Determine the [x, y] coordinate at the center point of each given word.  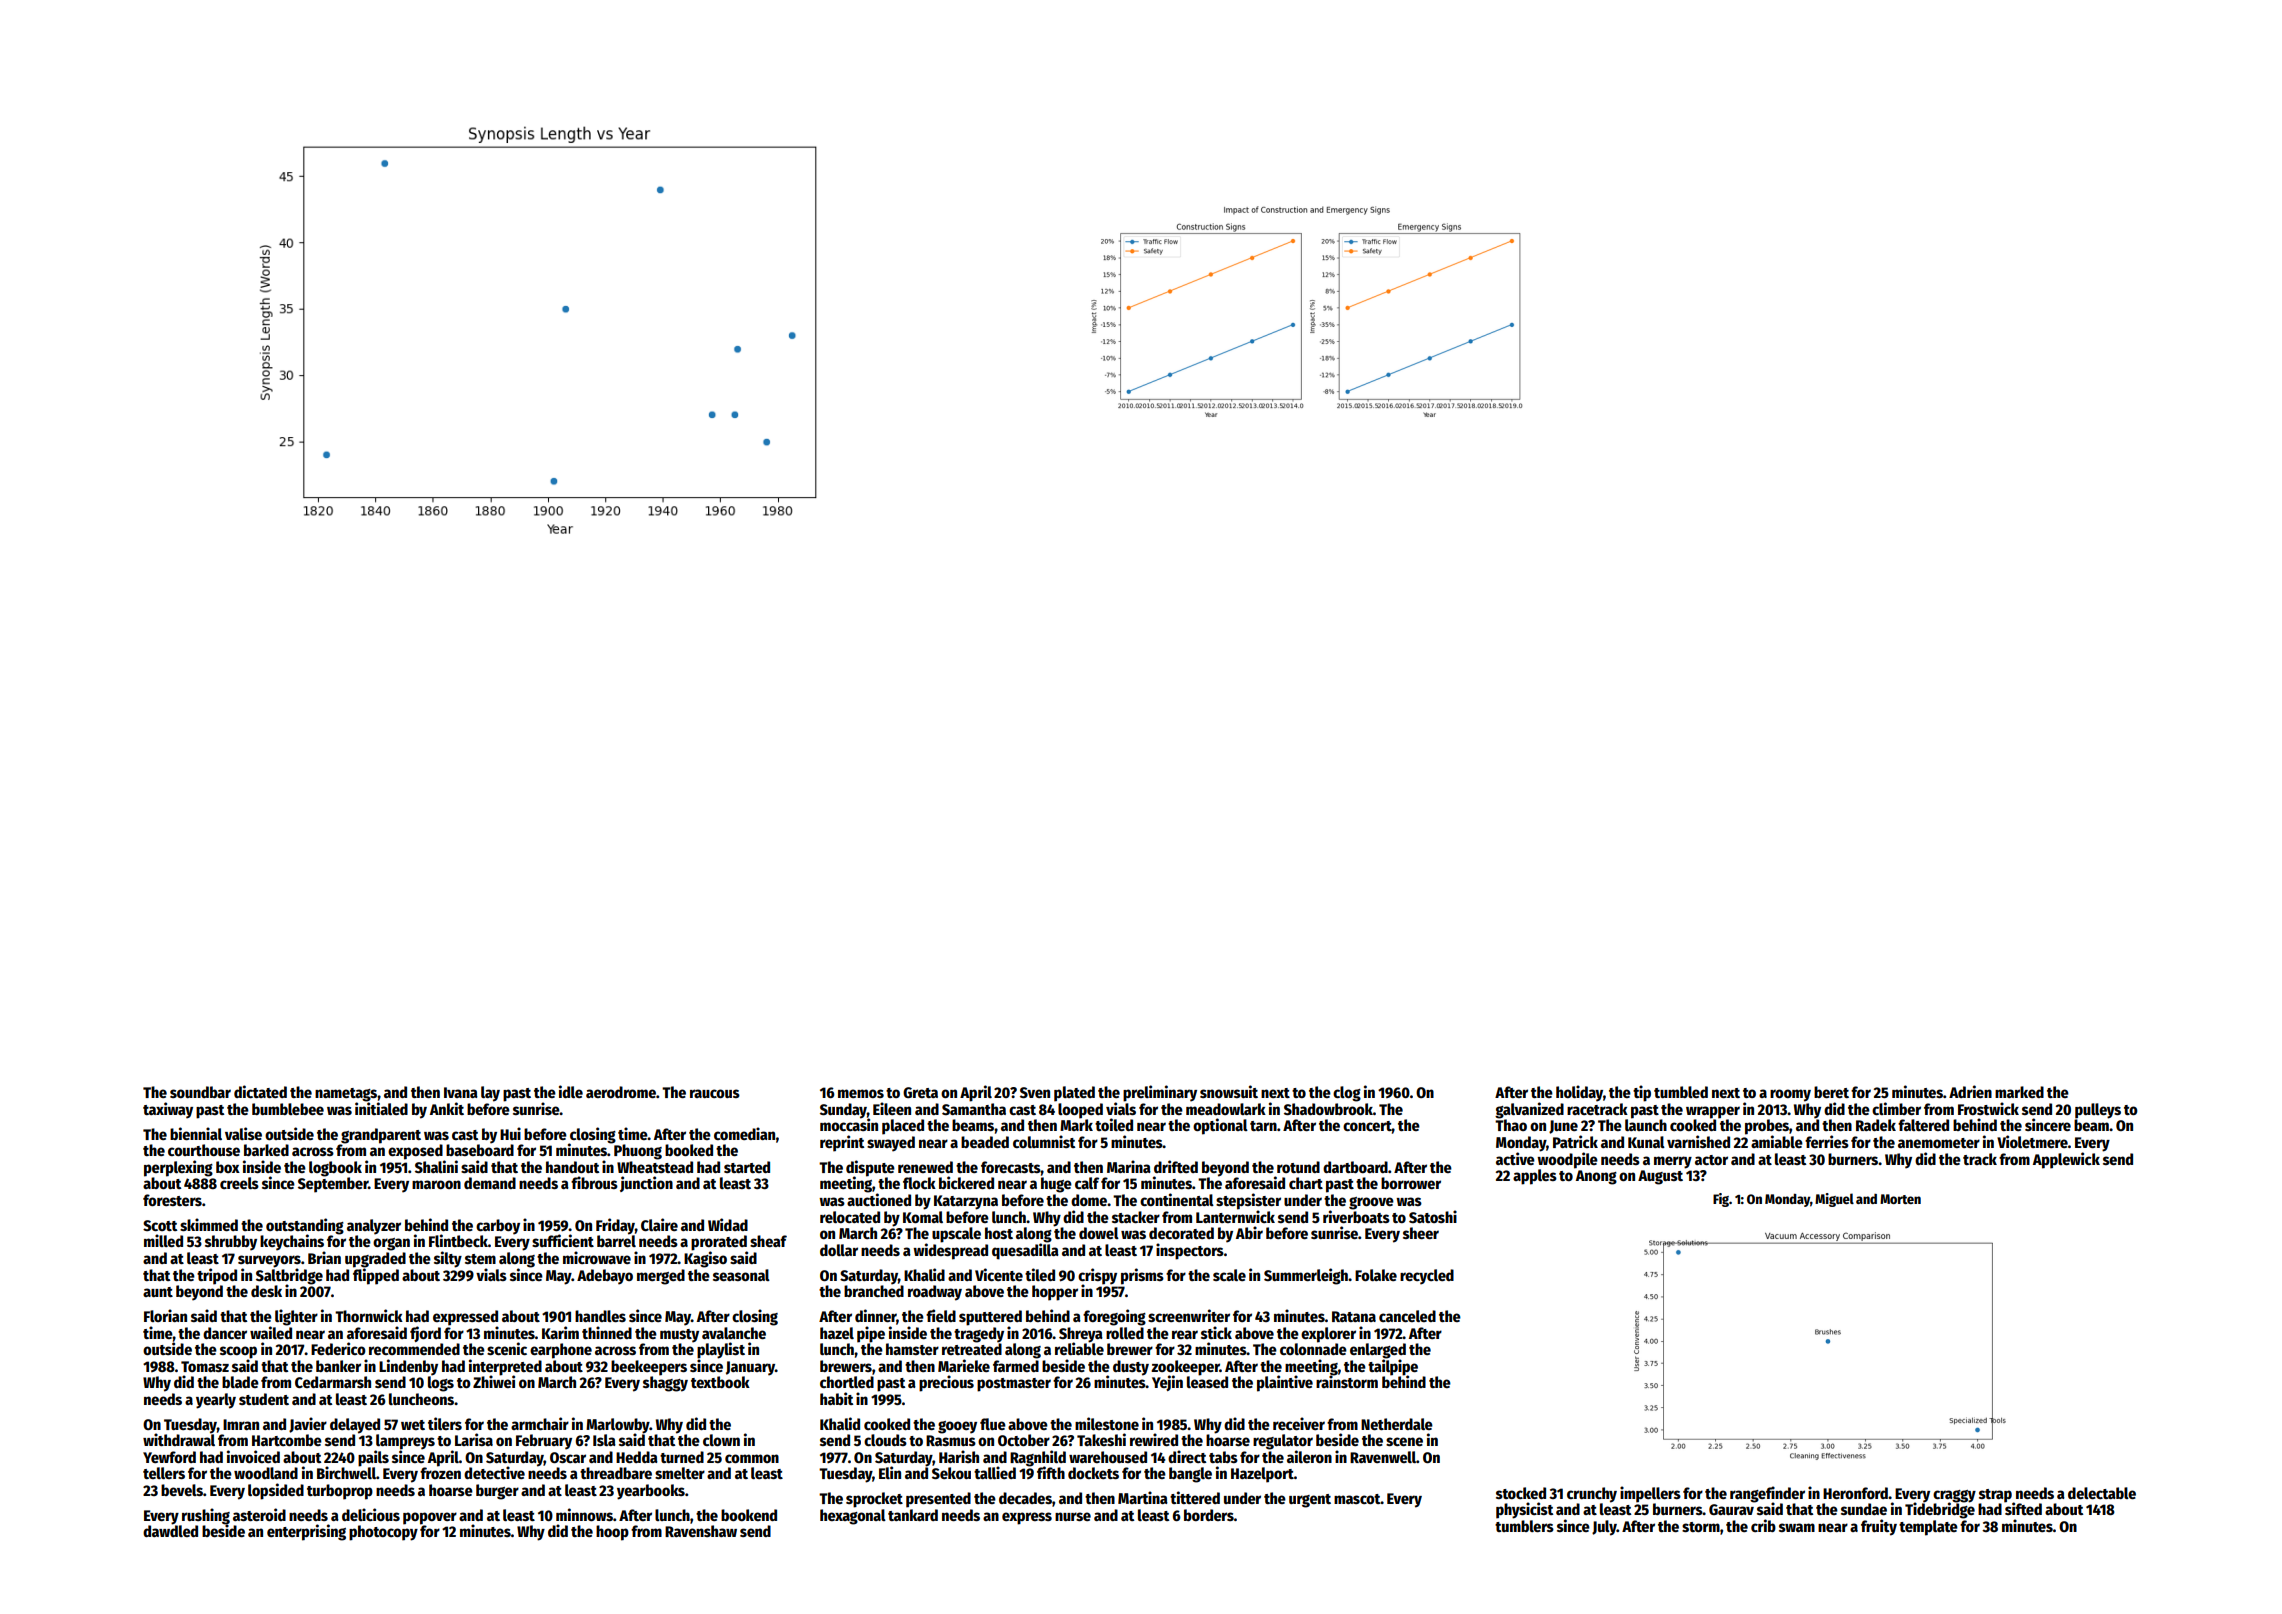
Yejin [1167, 1383]
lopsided [276, 1491]
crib [1763, 1525]
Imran [241, 1424]
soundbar [200, 1092]
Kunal [1646, 1142]
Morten [1900, 1199]
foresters [172, 1200]
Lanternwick [1235, 1216]
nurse [1073, 1516]
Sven [1035, 1092]
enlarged [1378, 1351]
